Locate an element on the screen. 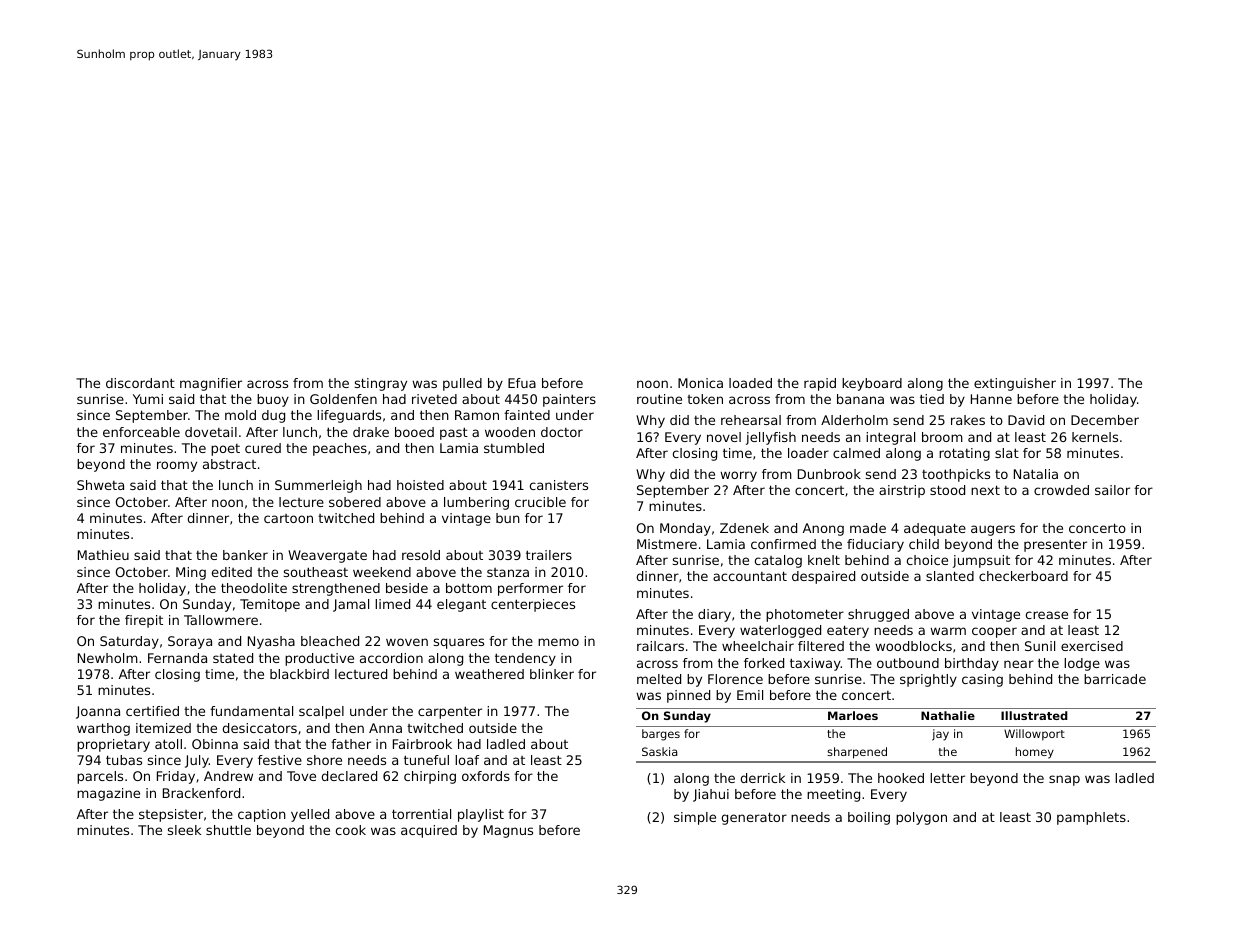 Image resolution: width=1233 pixels, height=952 pixels. certified is located at coordinates (152, 711).
